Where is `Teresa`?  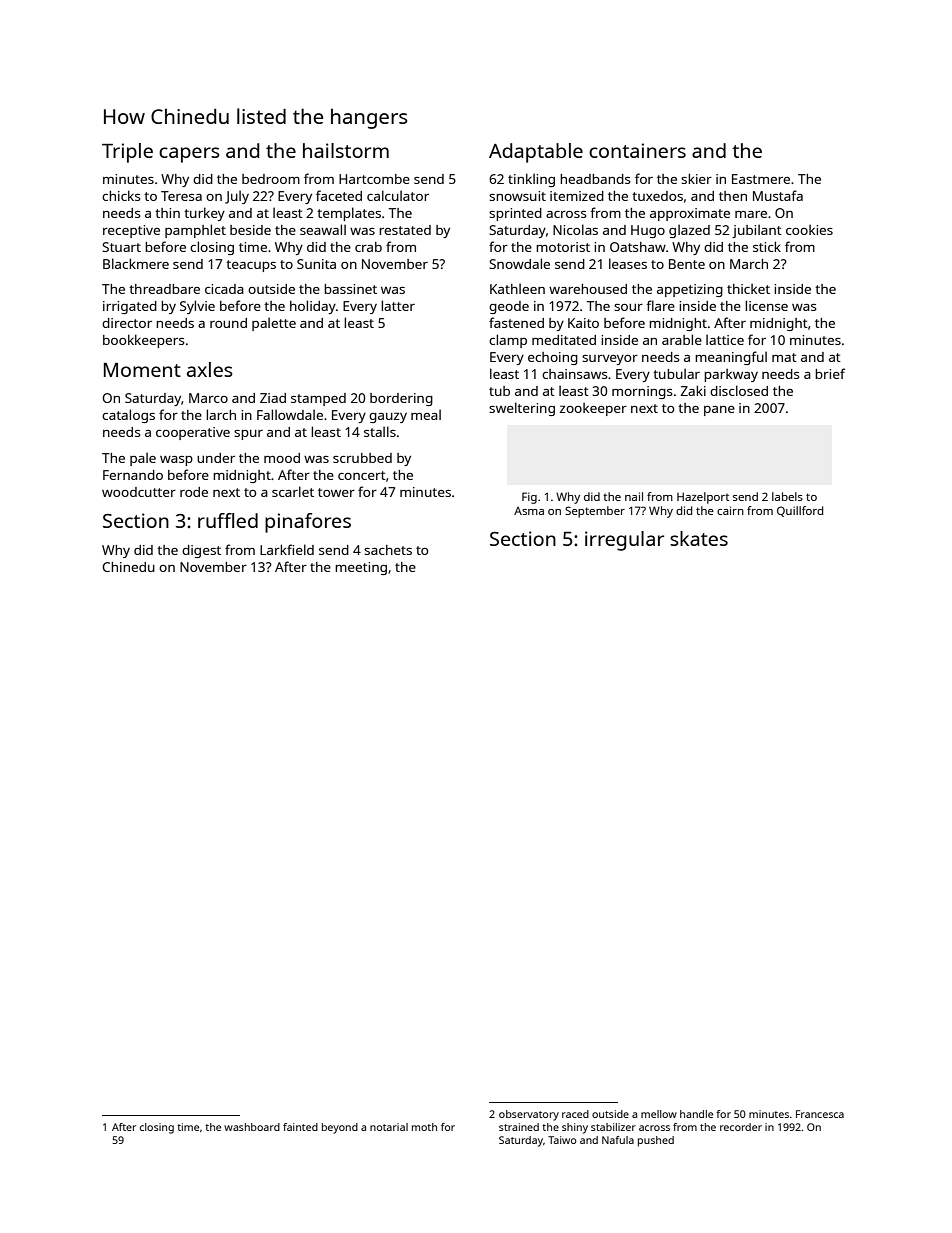
Teresa is located at coordinates (181, 196).
